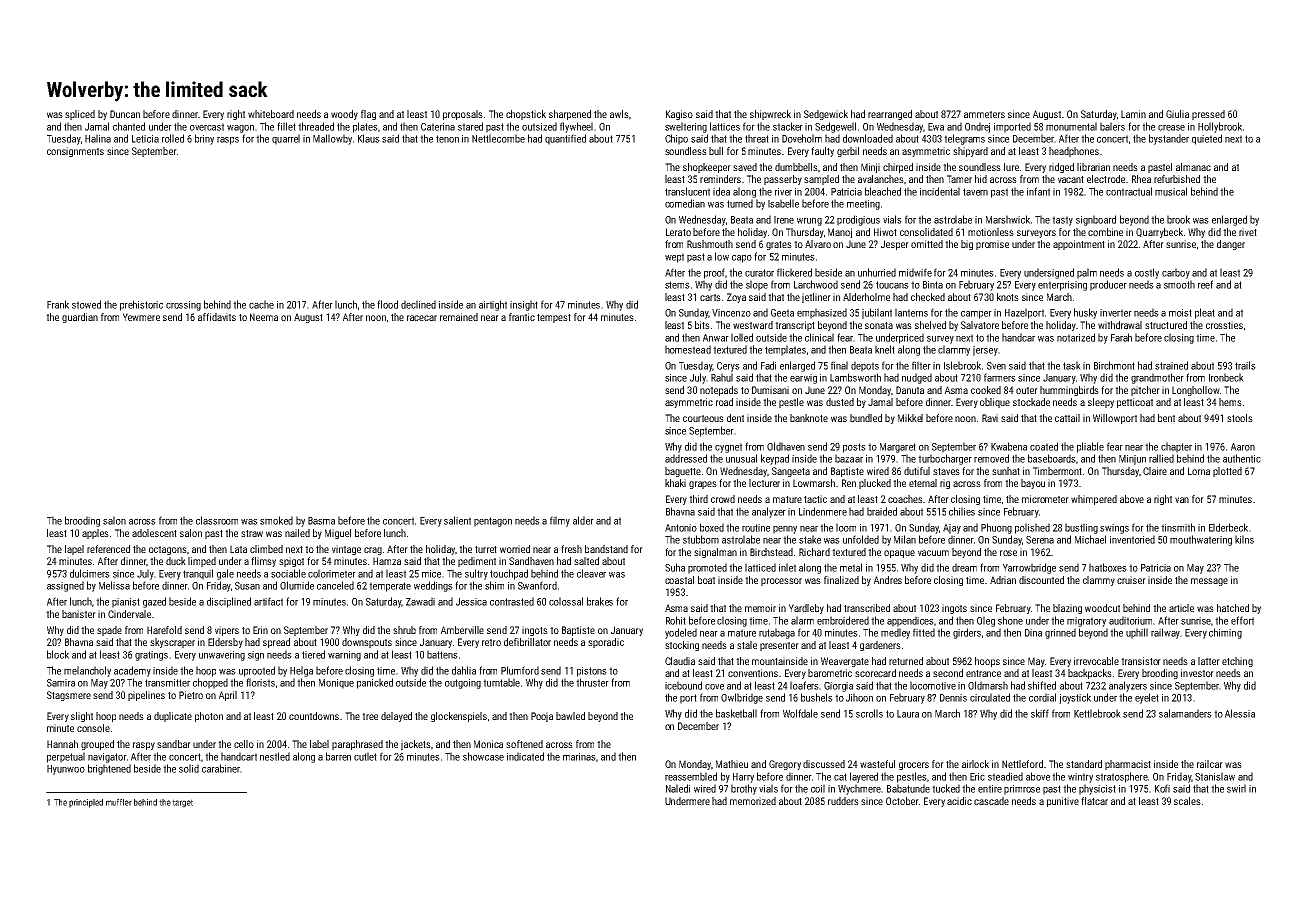 This screenshot has height=924, width=1308. What do you see at coordinates (98, 138) in the screenshot?
I see `Halina` at bounding box center [98, 138].
